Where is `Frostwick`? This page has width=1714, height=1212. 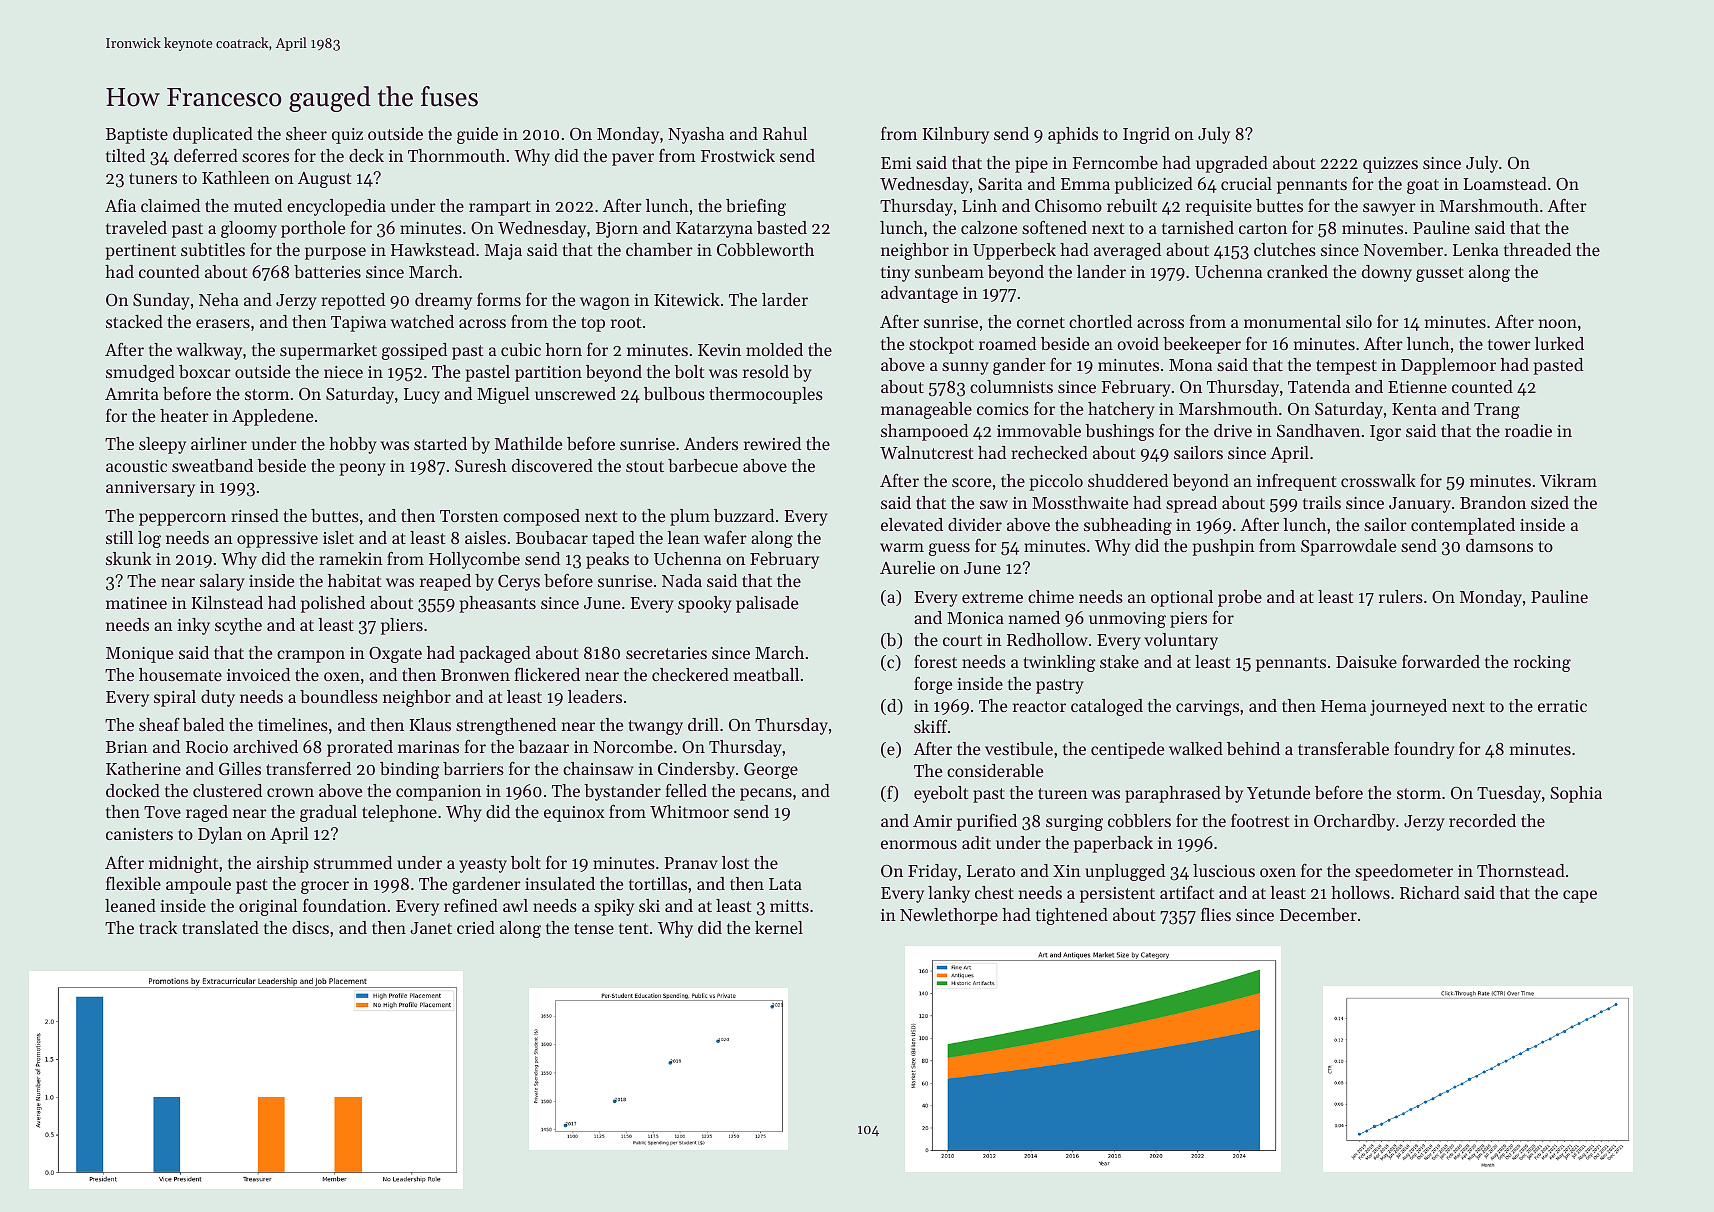 Frostwick is located at coordinates (738, 155).
